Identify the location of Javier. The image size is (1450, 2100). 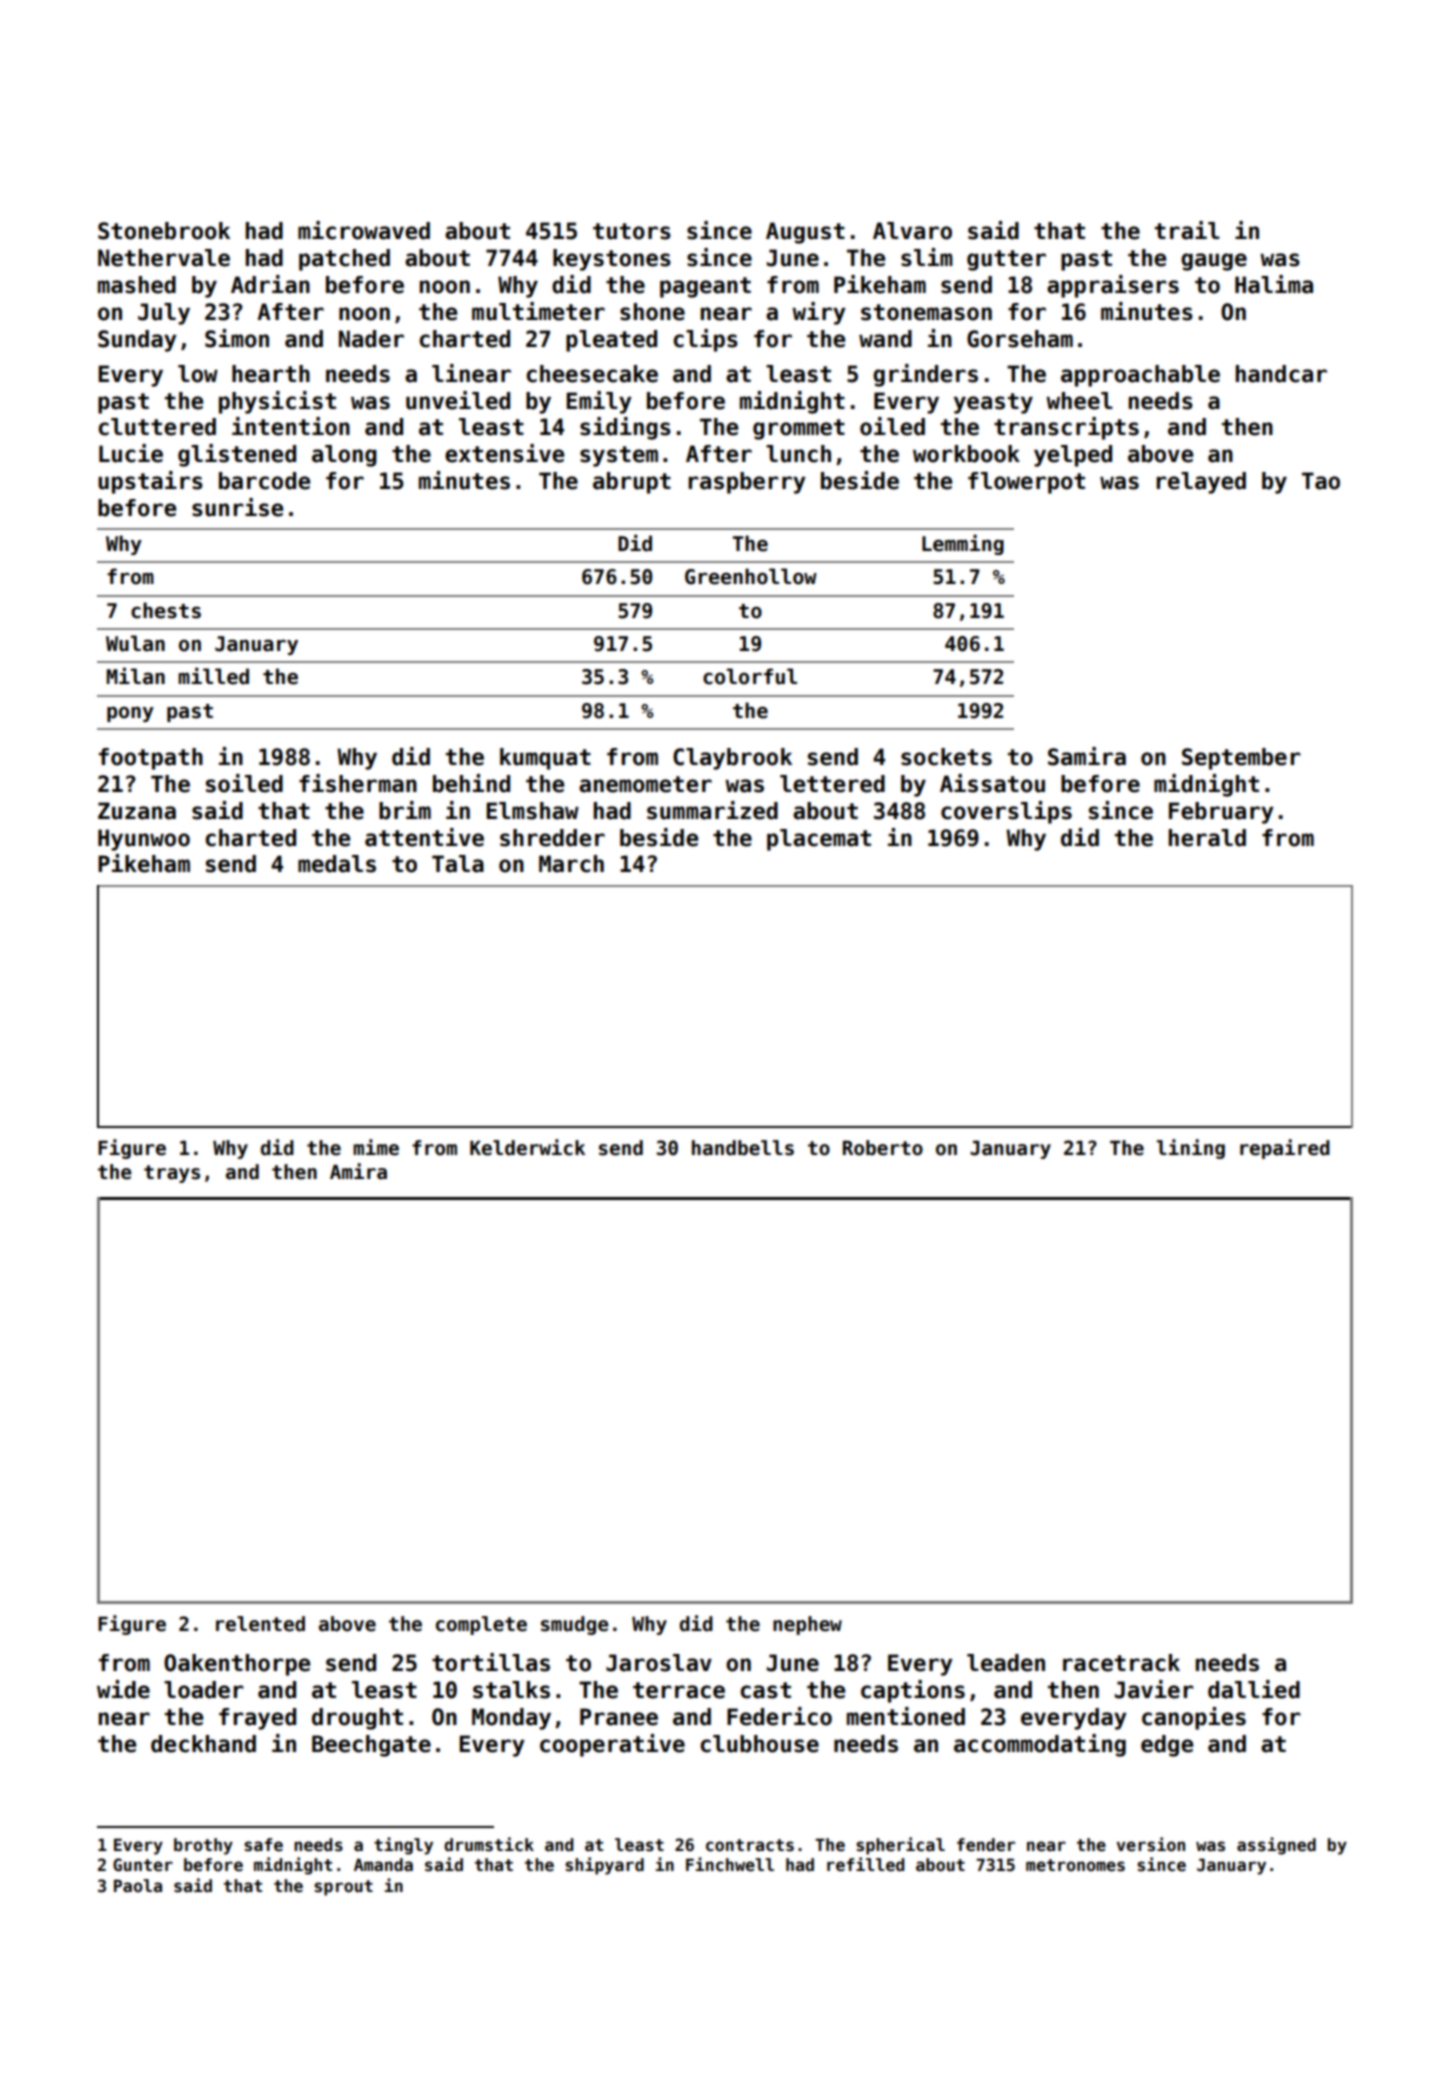
(1154, 1689).
